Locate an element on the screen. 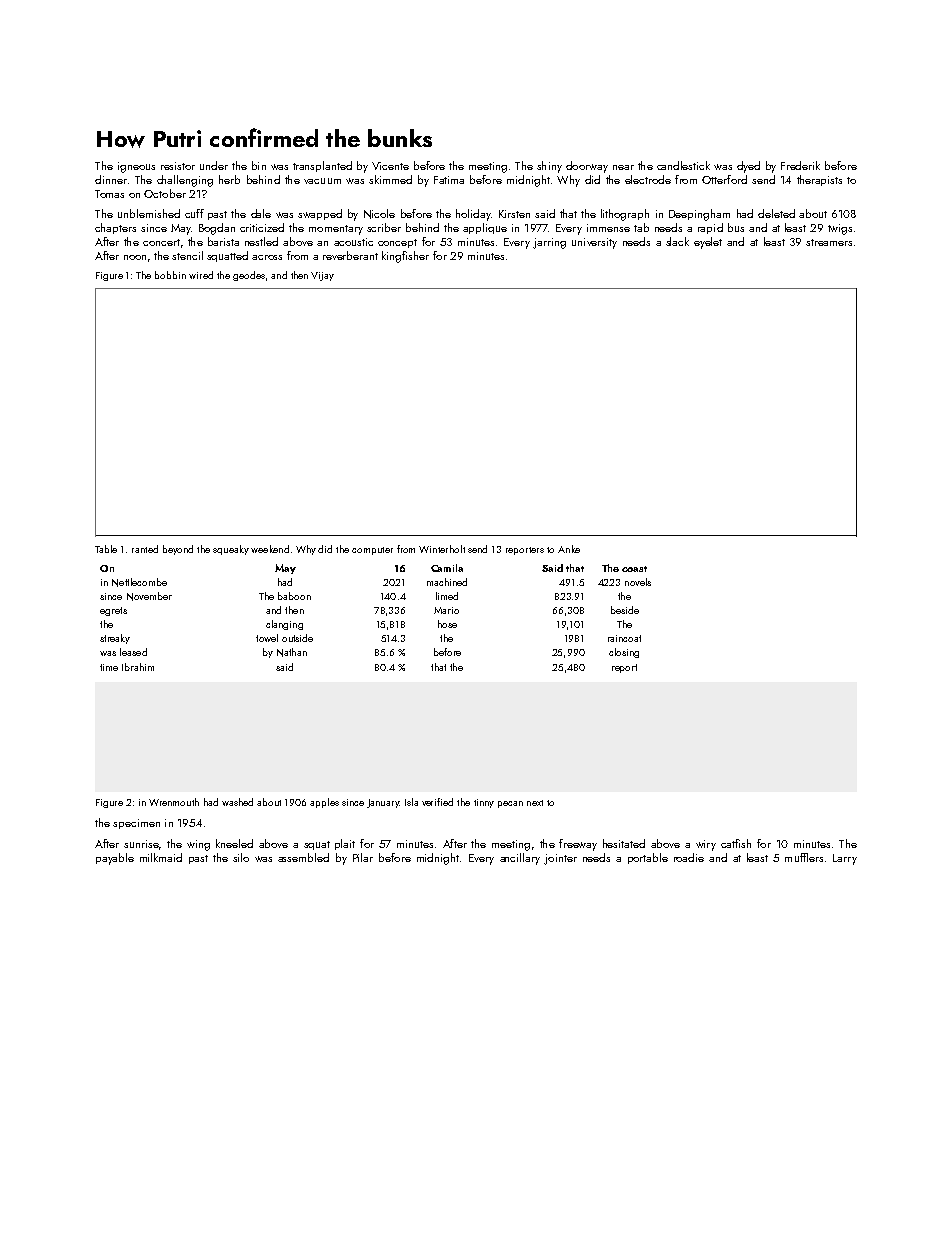 The image size is (952, 1233). bobbin is located at coordinates (170, 275).
